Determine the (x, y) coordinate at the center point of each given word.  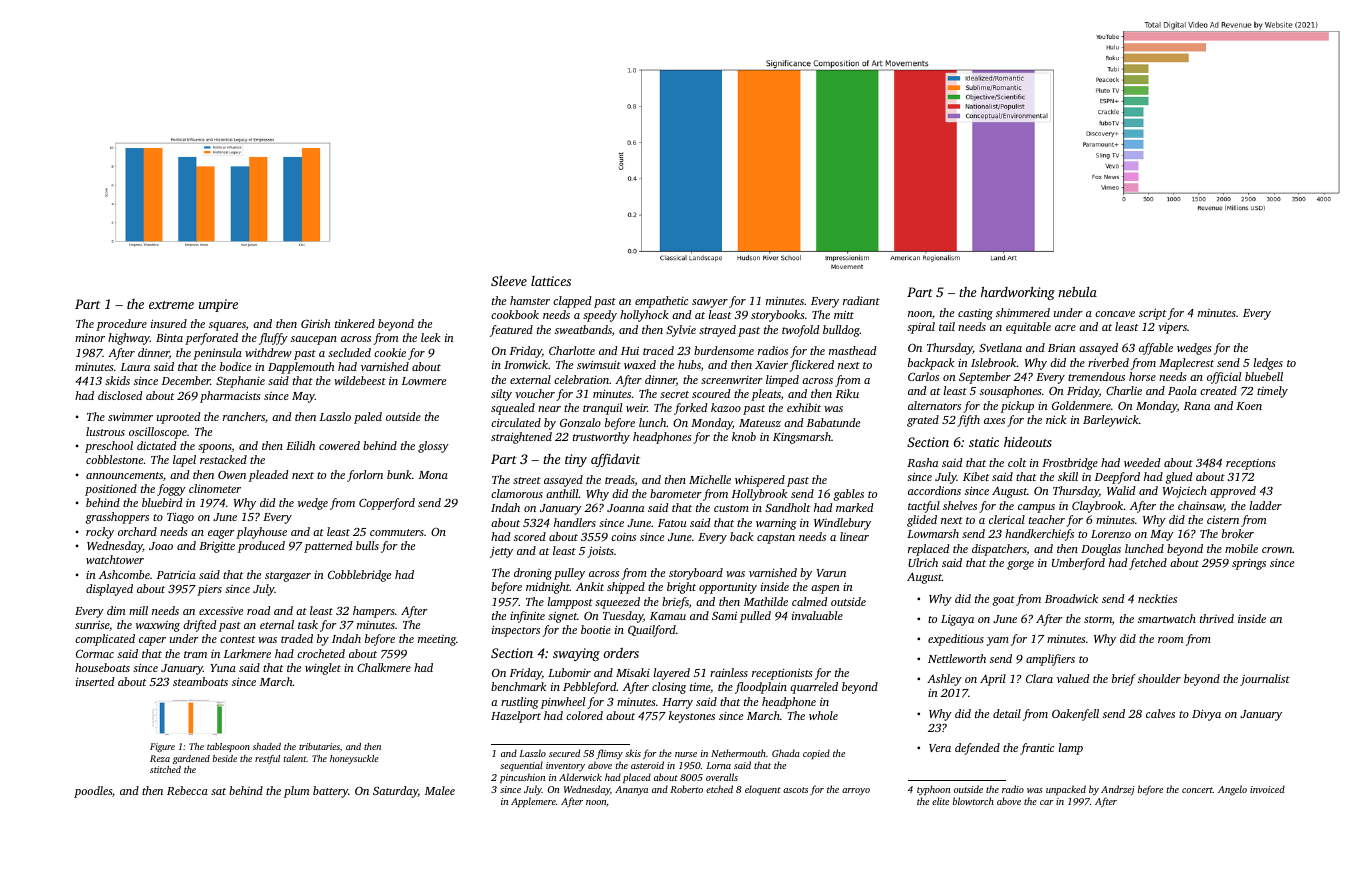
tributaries (319, 746)
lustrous (105, 431)
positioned (111, 490)
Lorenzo (1111, 534)
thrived (1217, 618)
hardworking (1018, 293)
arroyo (856, 791)
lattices (551, 281)
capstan (776, 539)
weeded (1142, 462)
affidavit (615, 460)
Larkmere (247, 653)
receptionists (782, 674)
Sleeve (509, 281)
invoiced (1267, 789)
